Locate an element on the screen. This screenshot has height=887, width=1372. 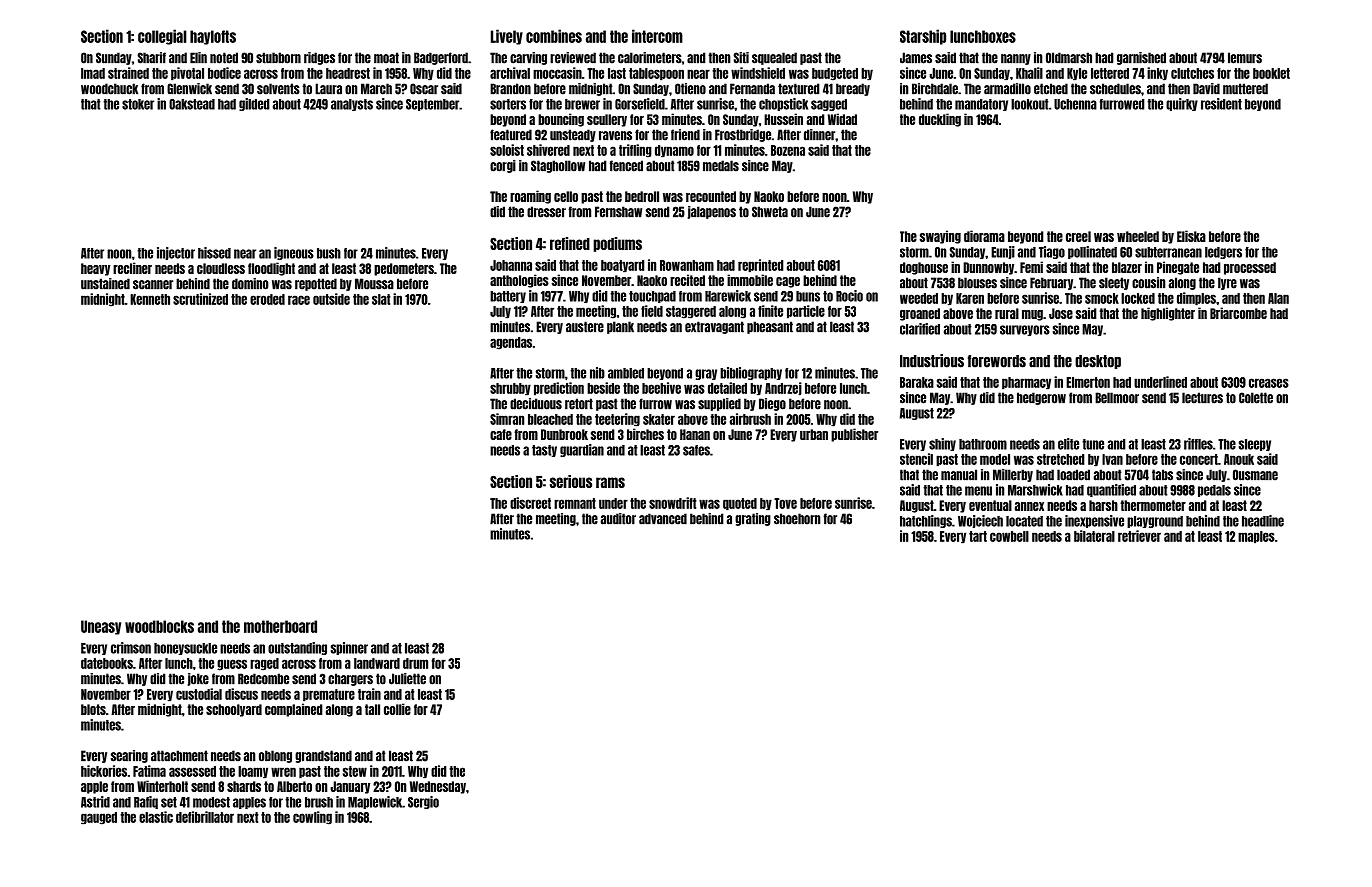
stew is located at coordinates (355, 771).
